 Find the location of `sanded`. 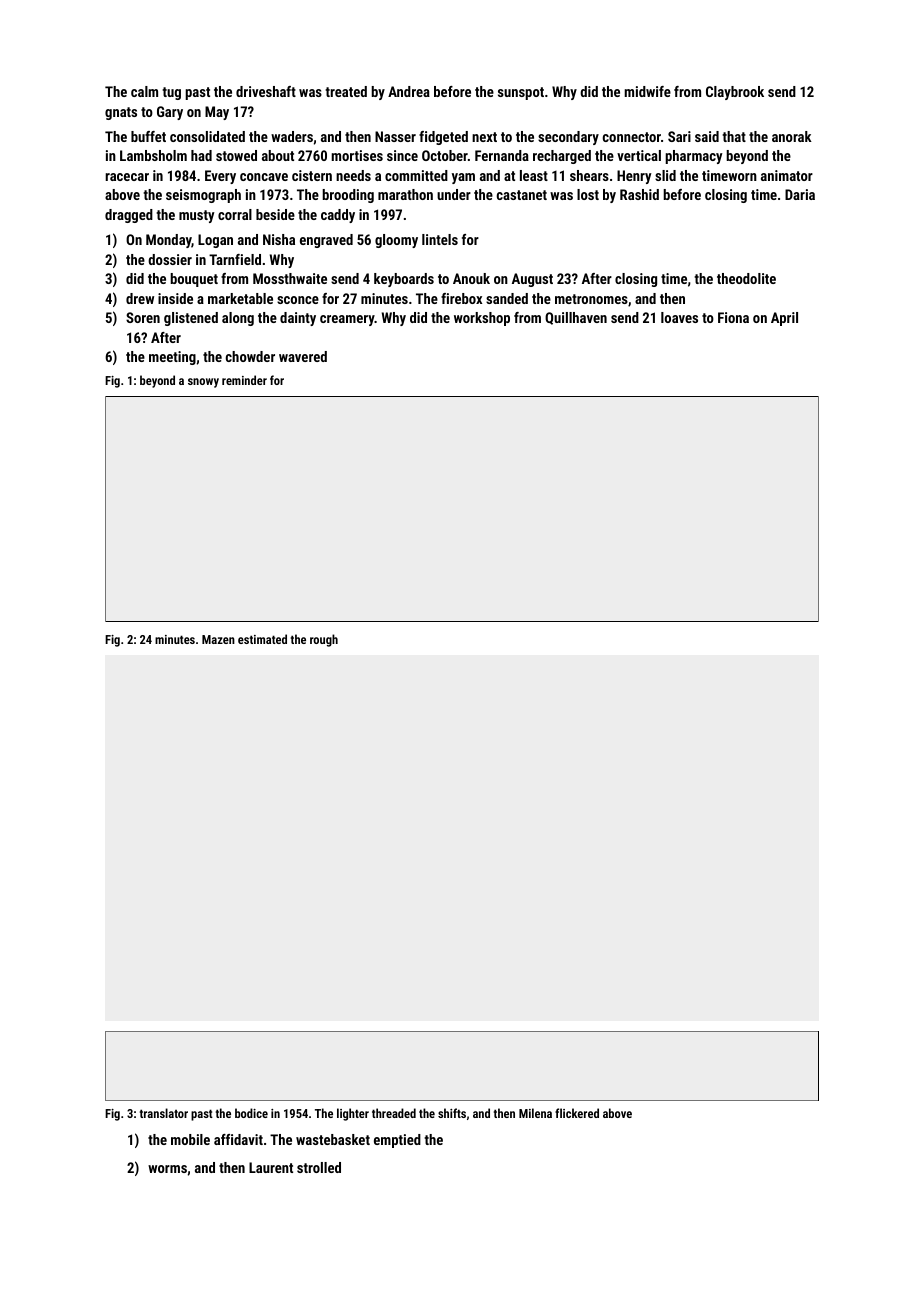

sanded is located at coordinates (507, 298).
